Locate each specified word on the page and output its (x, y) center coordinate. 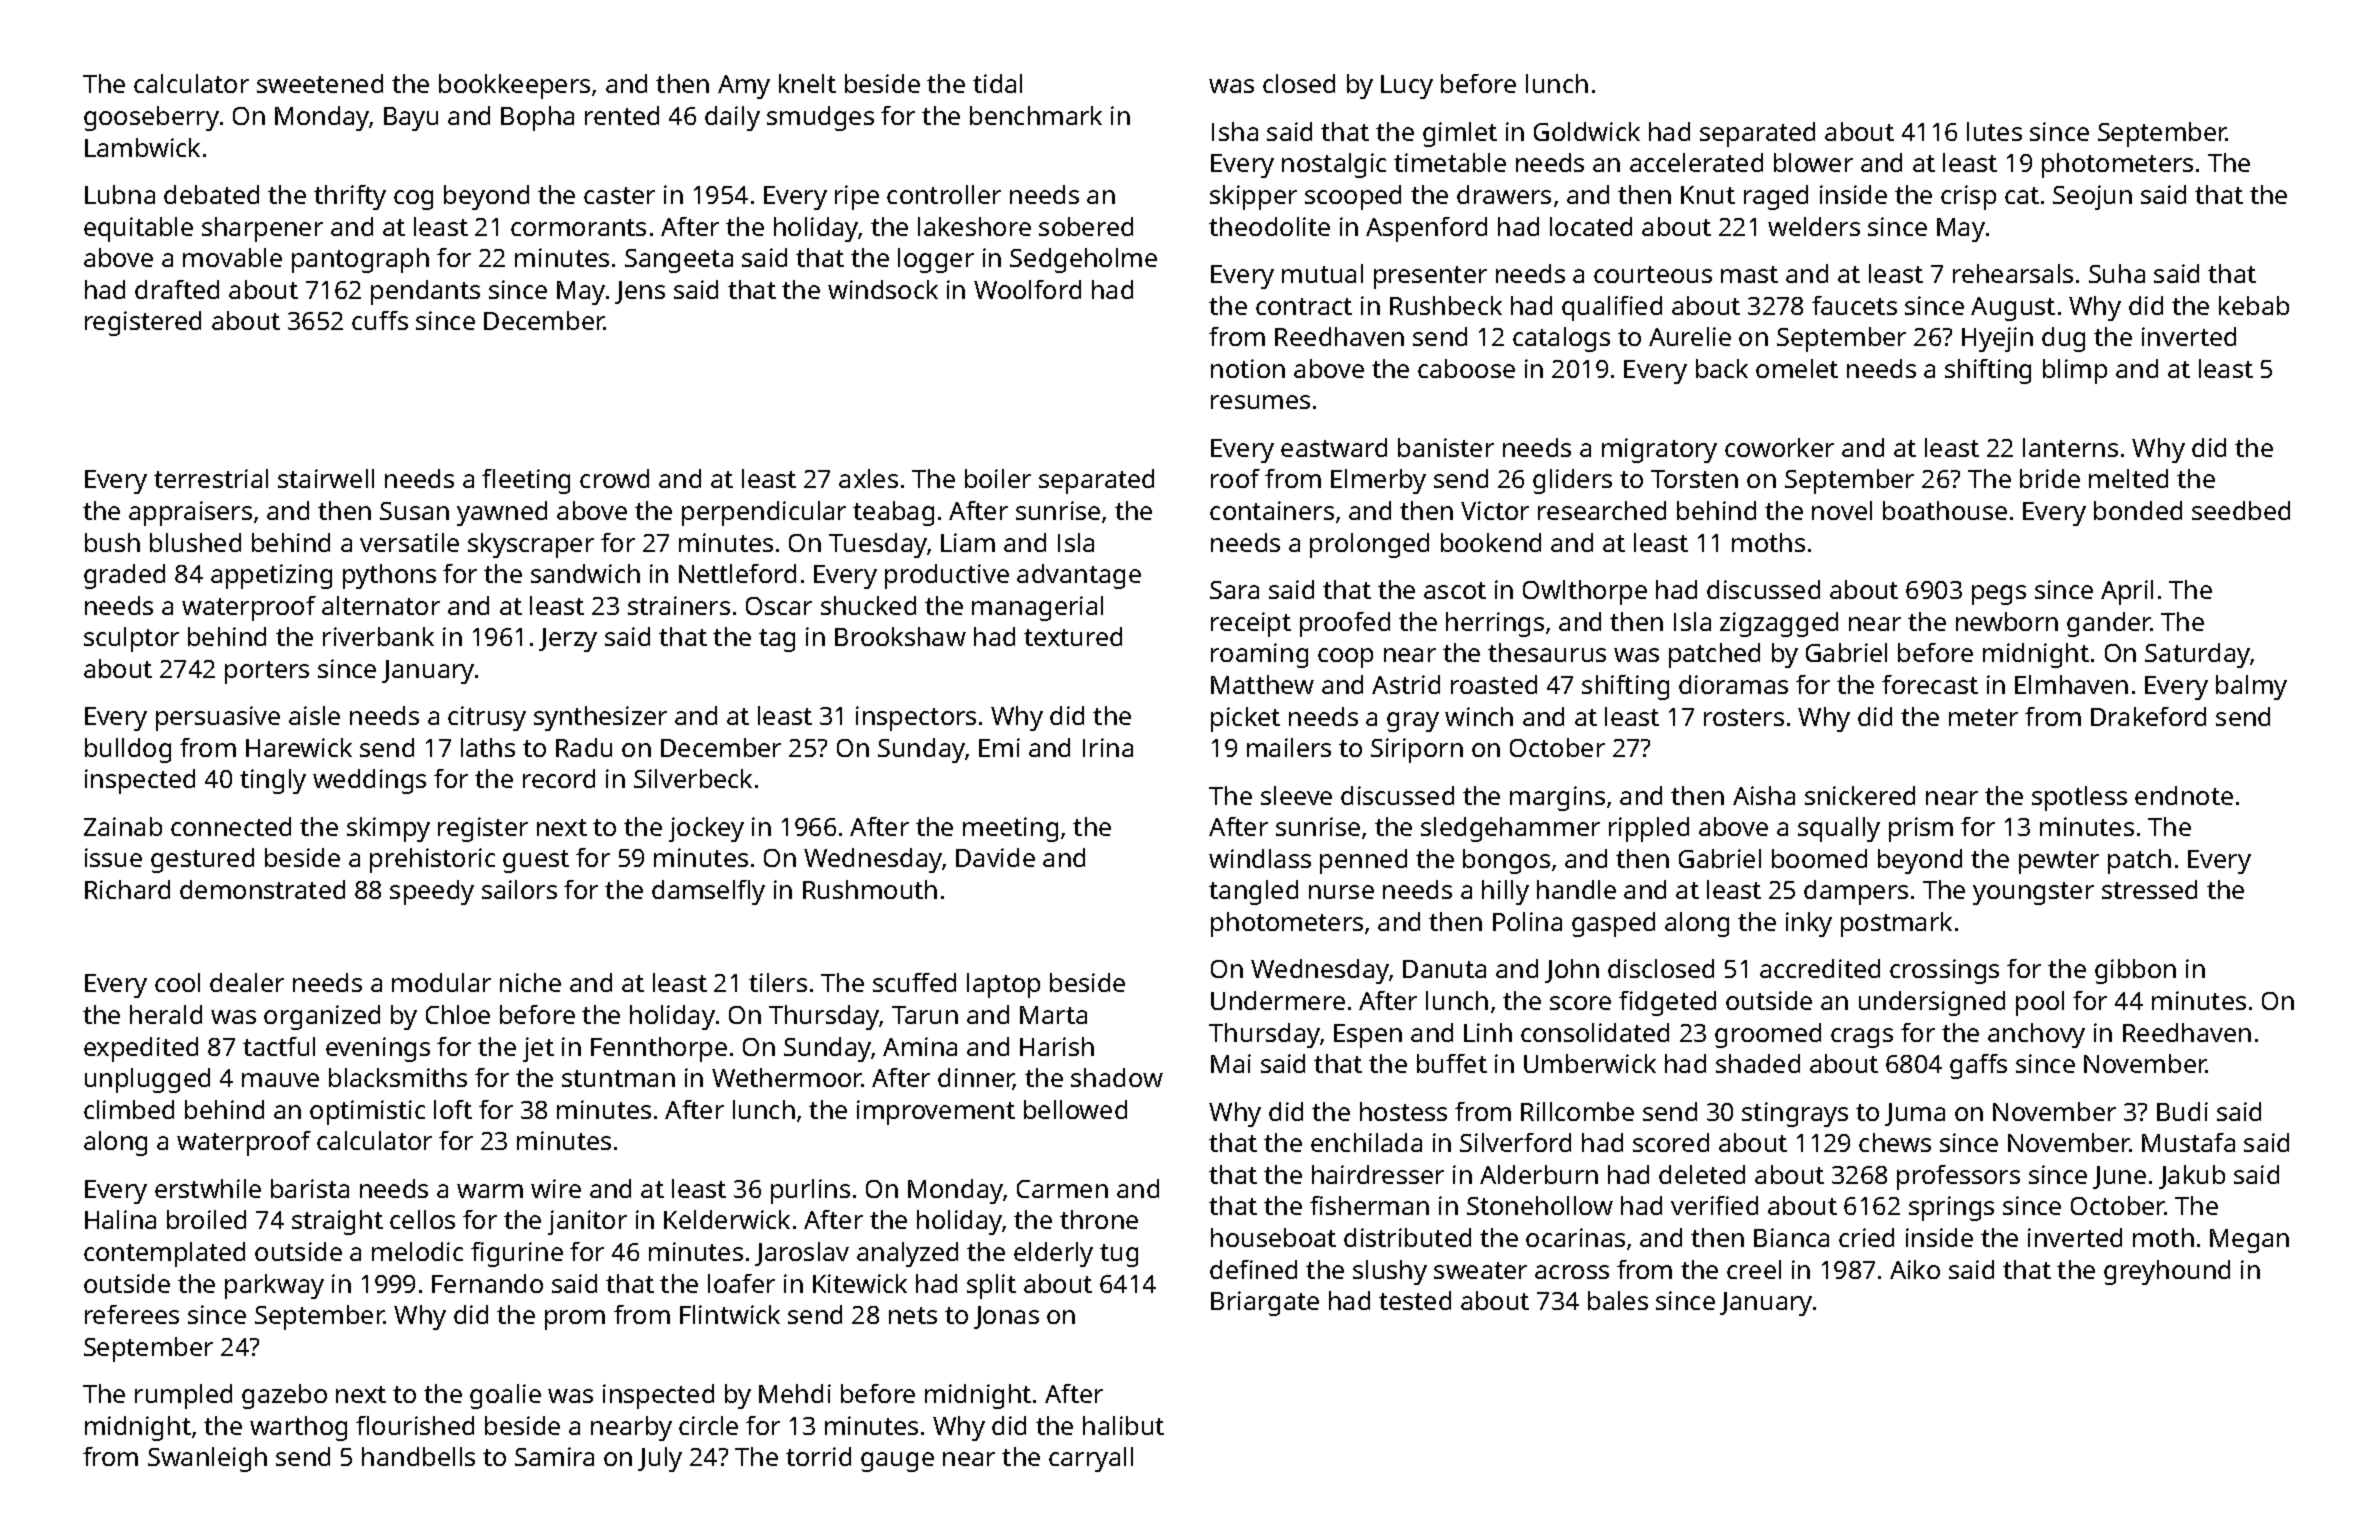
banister (1446, 447)
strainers (679, 605)
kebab (2254, 305)
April (2127, 592)
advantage (1079, 576)
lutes (1994, 131)
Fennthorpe (659, 1049)
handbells (418, 1456)
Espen (1368, 1036)
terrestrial (211, 478)
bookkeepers (514, 86)
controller (944, 194)
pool (2040, 1003)
